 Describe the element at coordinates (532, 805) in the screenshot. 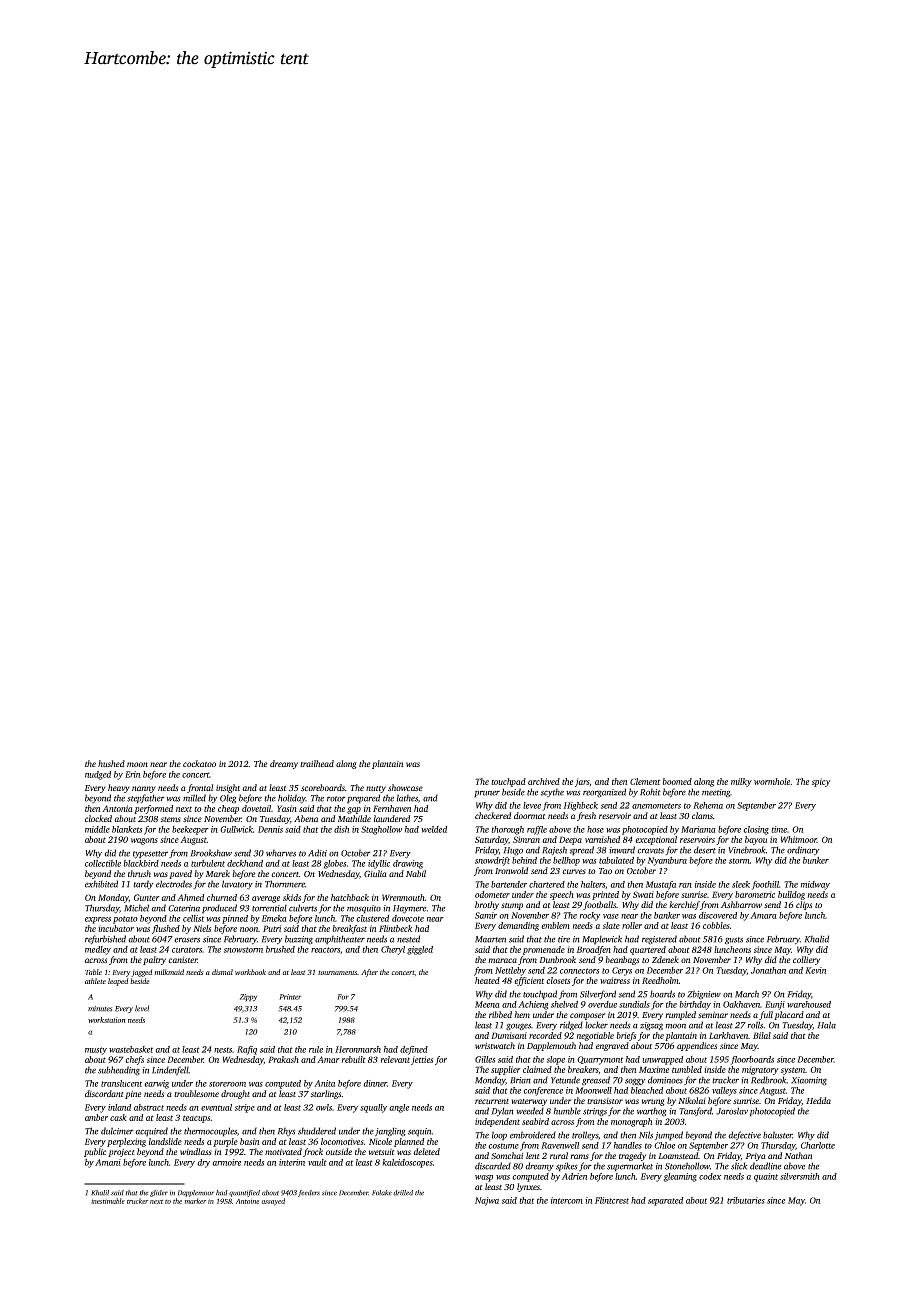

I see `levee` at that location.
